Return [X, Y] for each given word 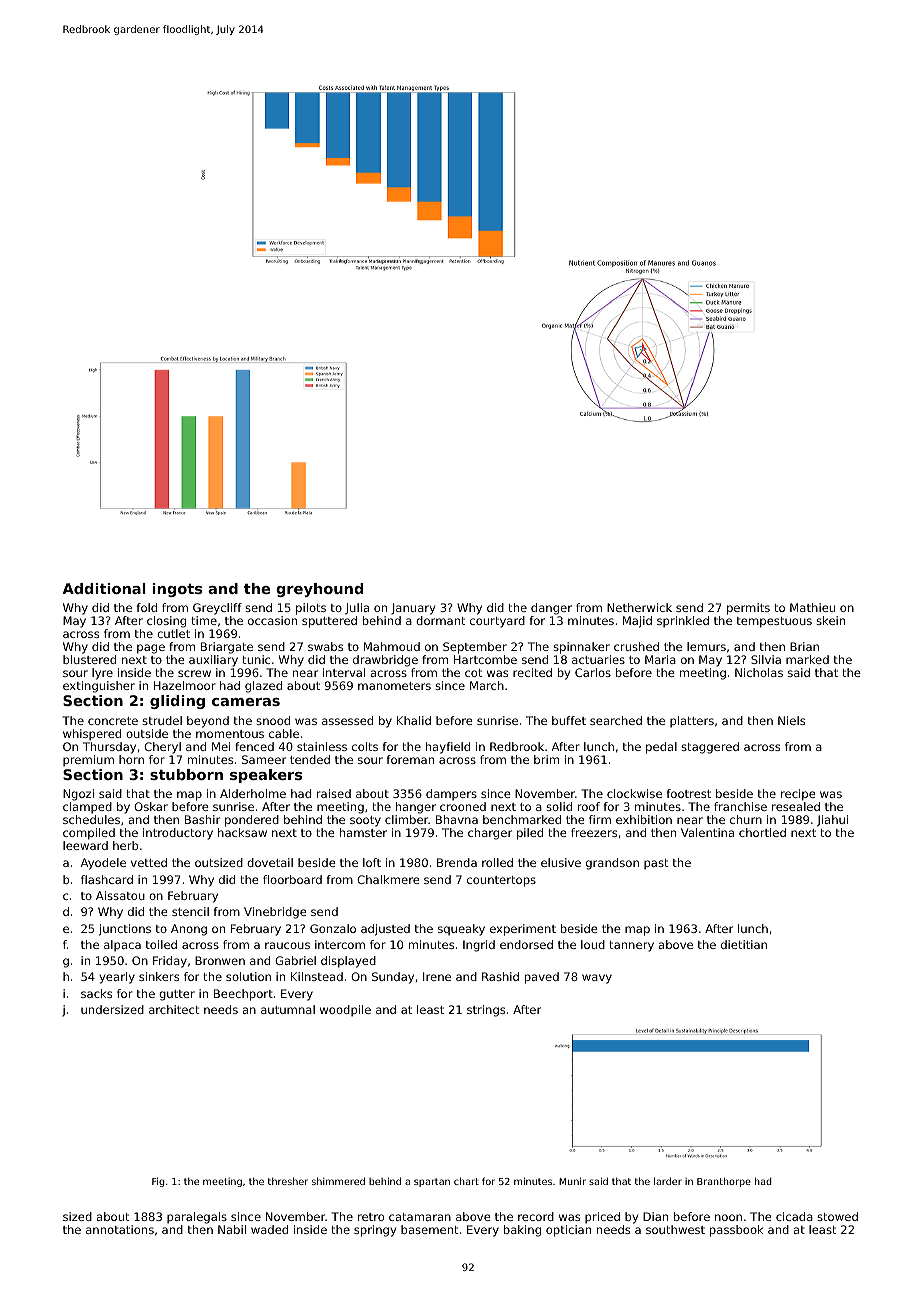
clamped [87, 808]
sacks [96, 993]
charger [490, 834]
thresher [288, 1181]
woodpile [345, 1011]
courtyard [497, 622]
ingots [177, 590]
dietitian [744, 944]
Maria [660, 659]
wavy [597, 979]
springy [375, 1231]
